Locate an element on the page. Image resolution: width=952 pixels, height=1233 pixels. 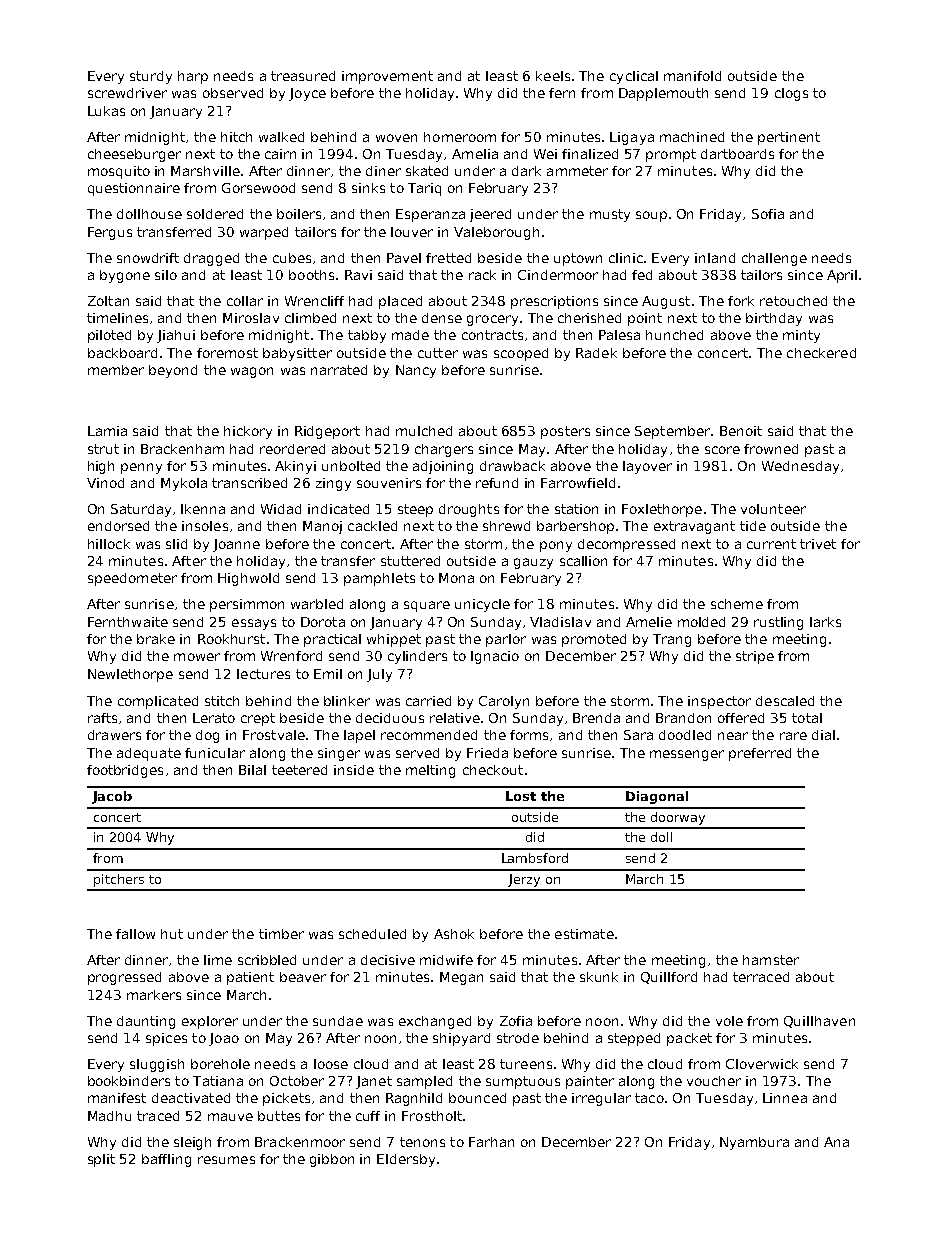
larks is located at coordinates (825, 622).
